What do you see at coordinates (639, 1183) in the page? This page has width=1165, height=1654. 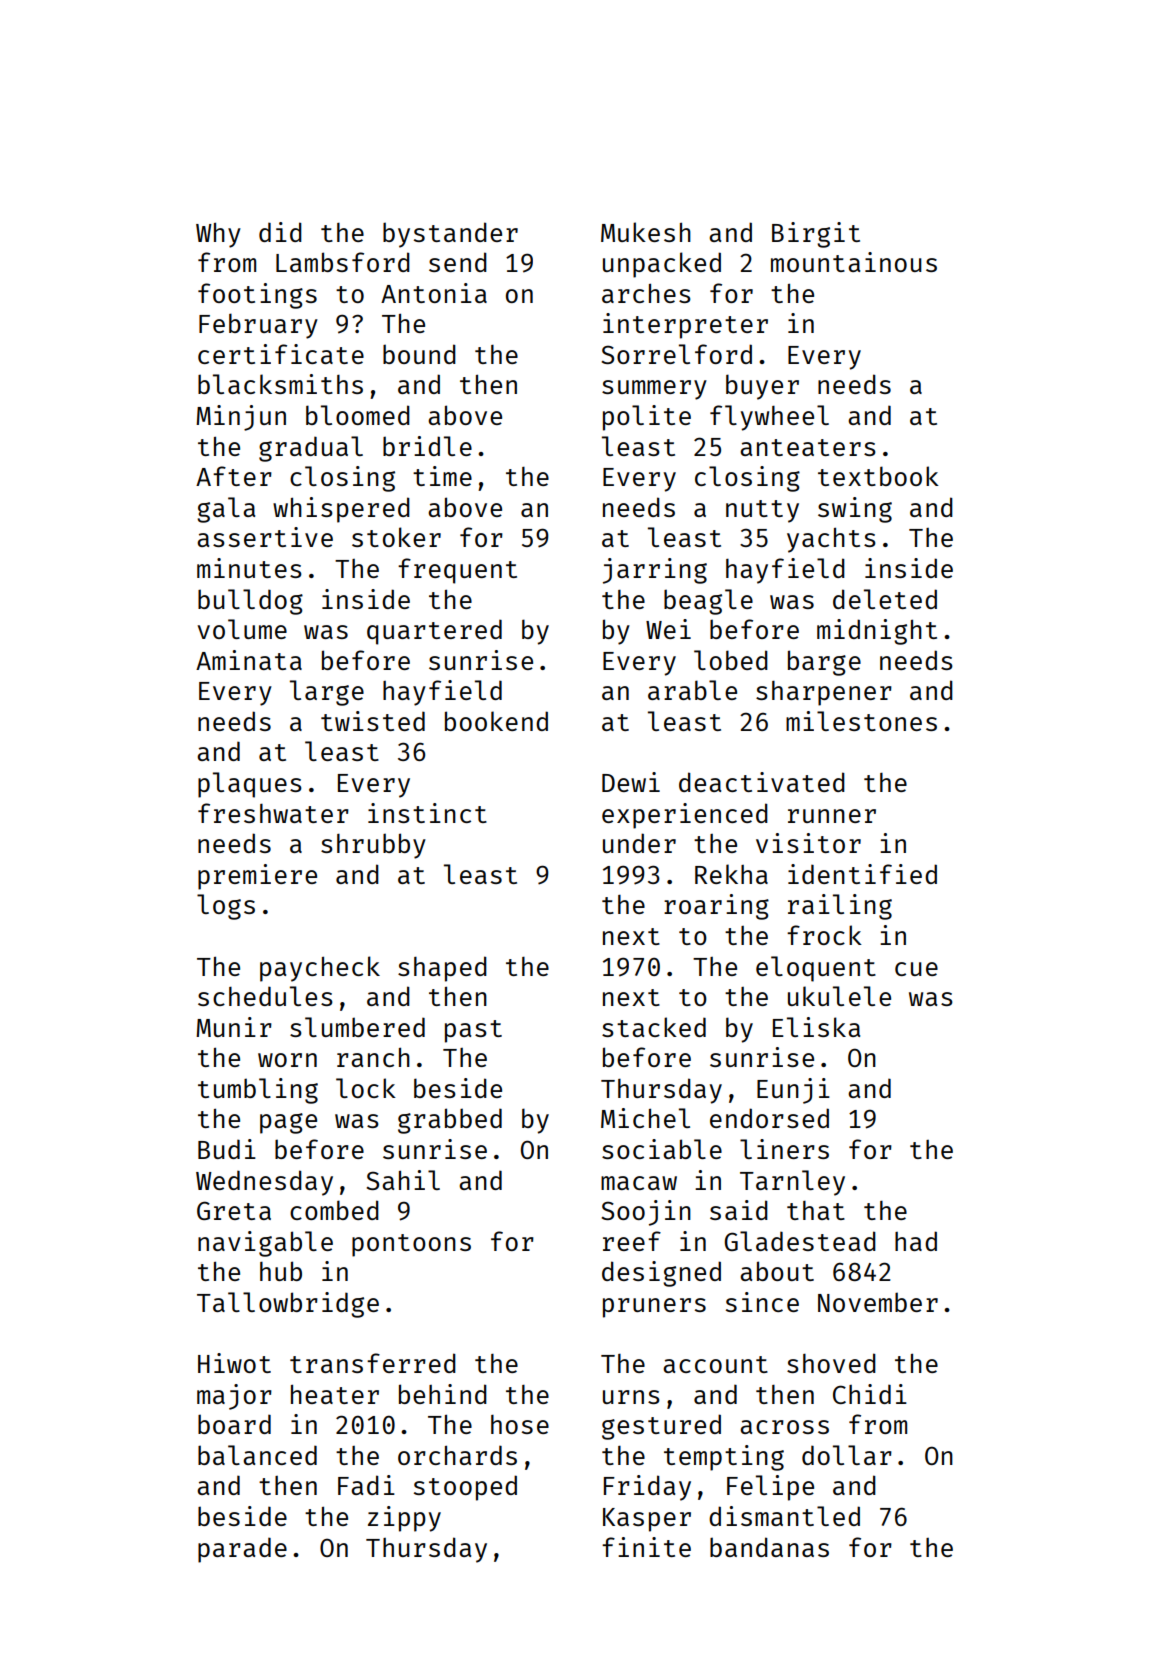 I see `macaw` at bounding box center [639, 1183].
